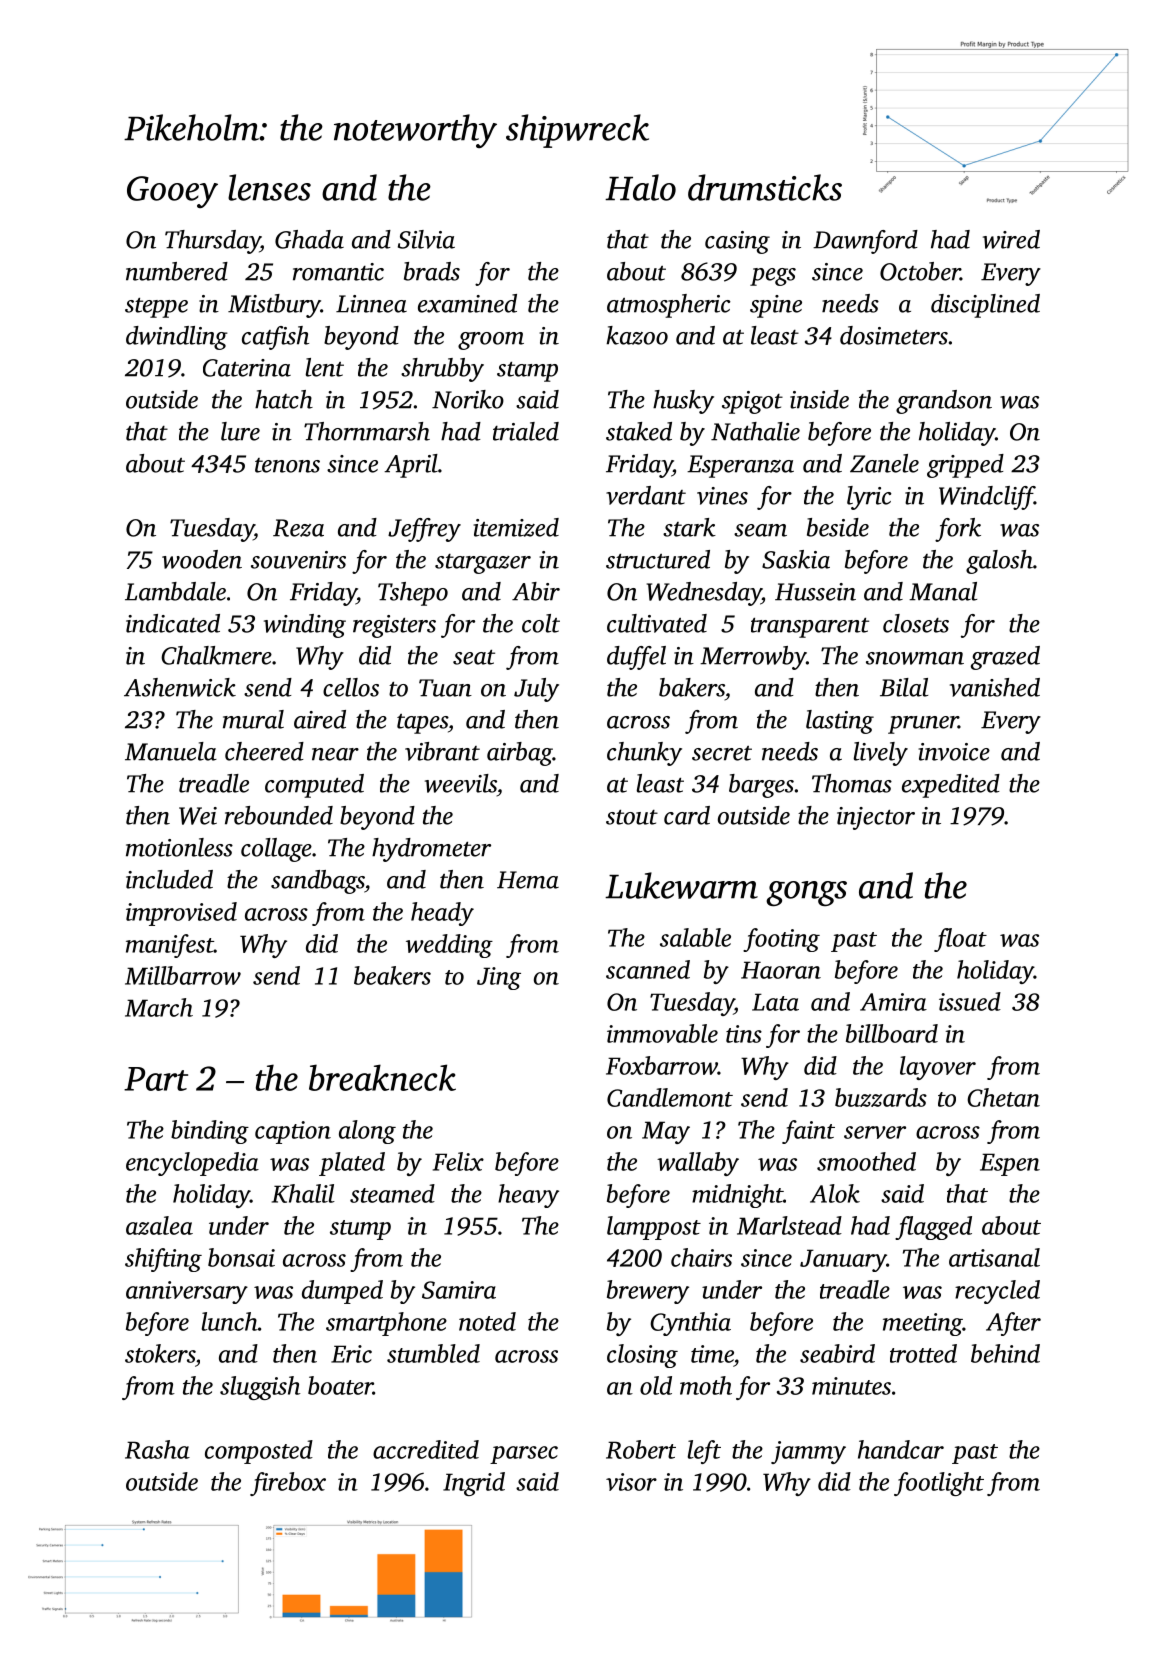  What do you see at coordinates (288, 1484) in the screenshot?
I see `firebox` at bounding box center [288, 1484].
